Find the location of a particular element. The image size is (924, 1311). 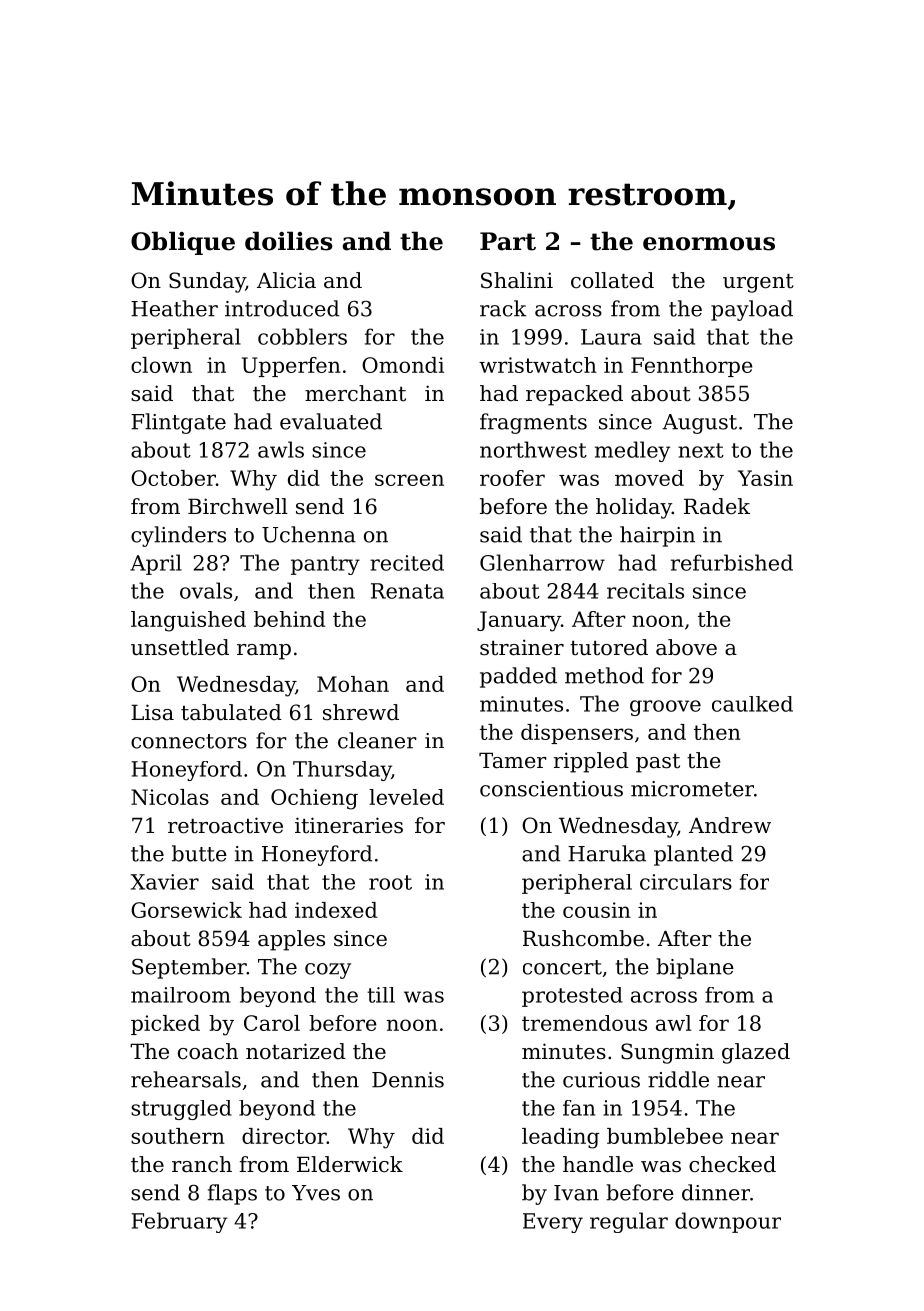

Dennis is located at coordinates (408, 1080).
